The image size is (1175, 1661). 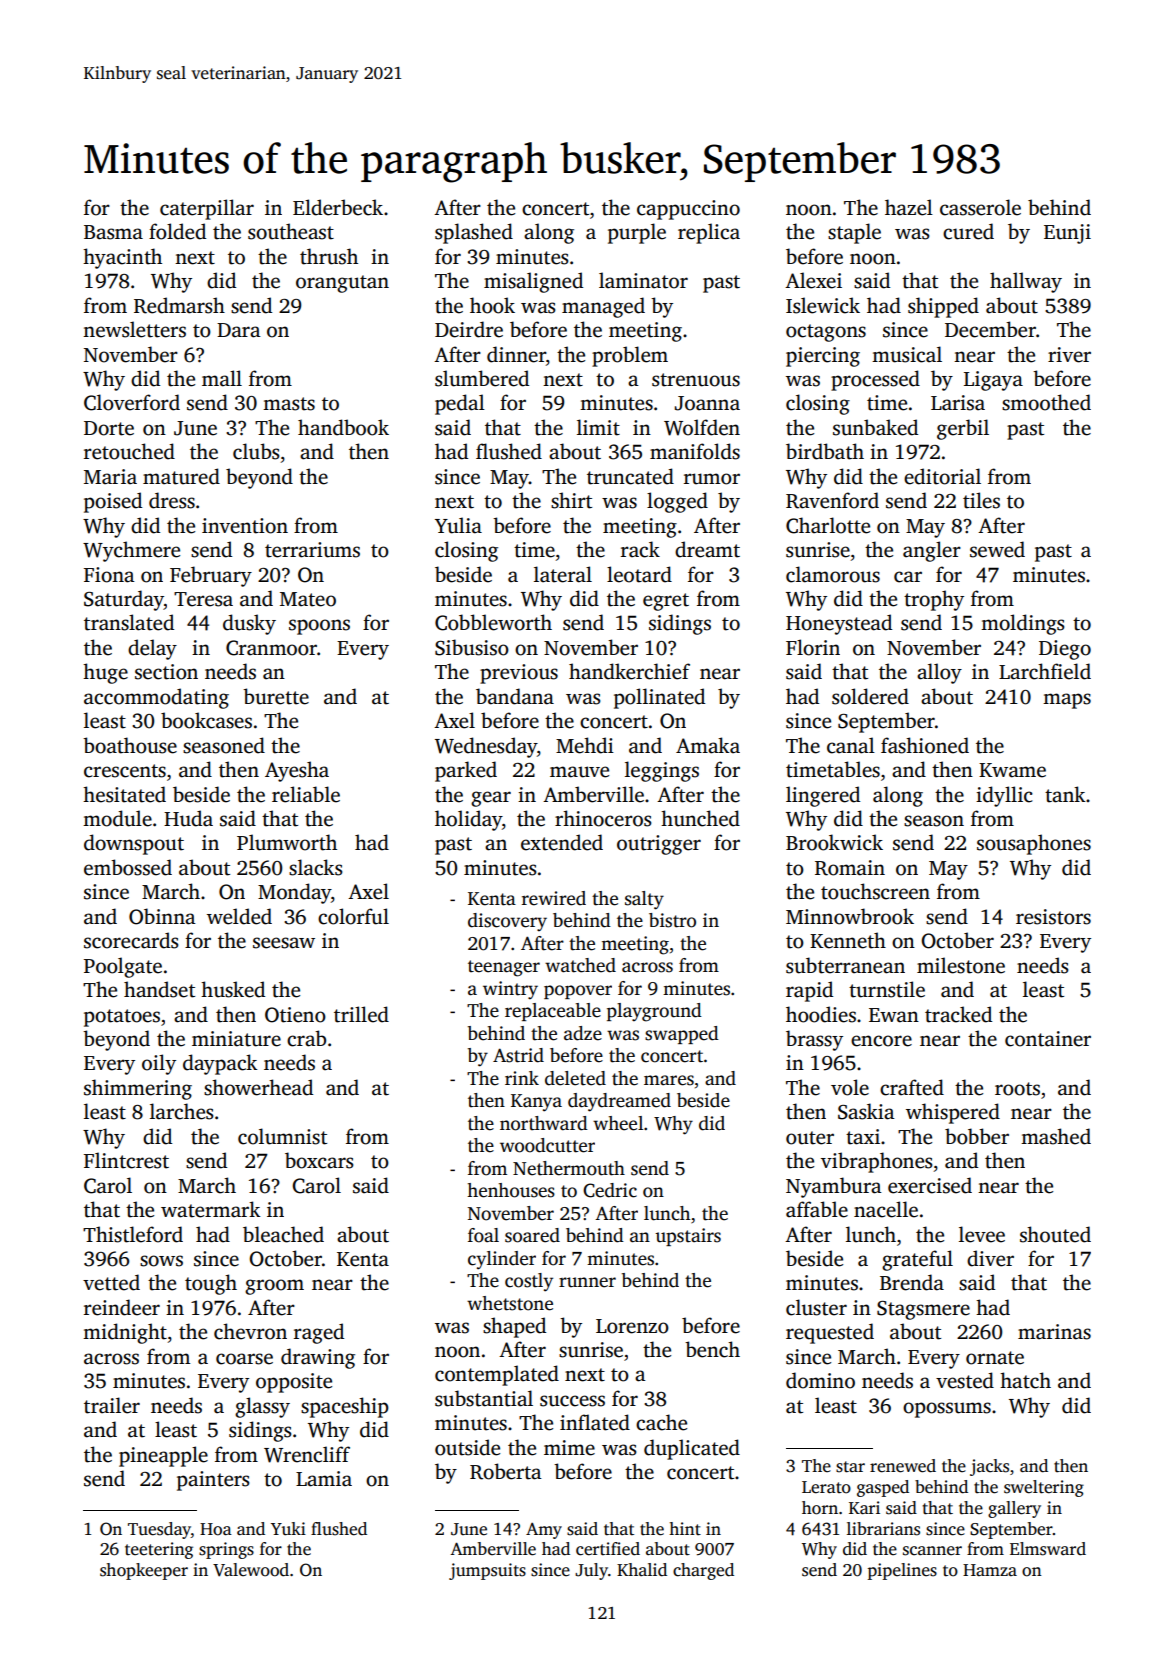 I want to click on shopkeeper, so click(x=144, y=1571).
